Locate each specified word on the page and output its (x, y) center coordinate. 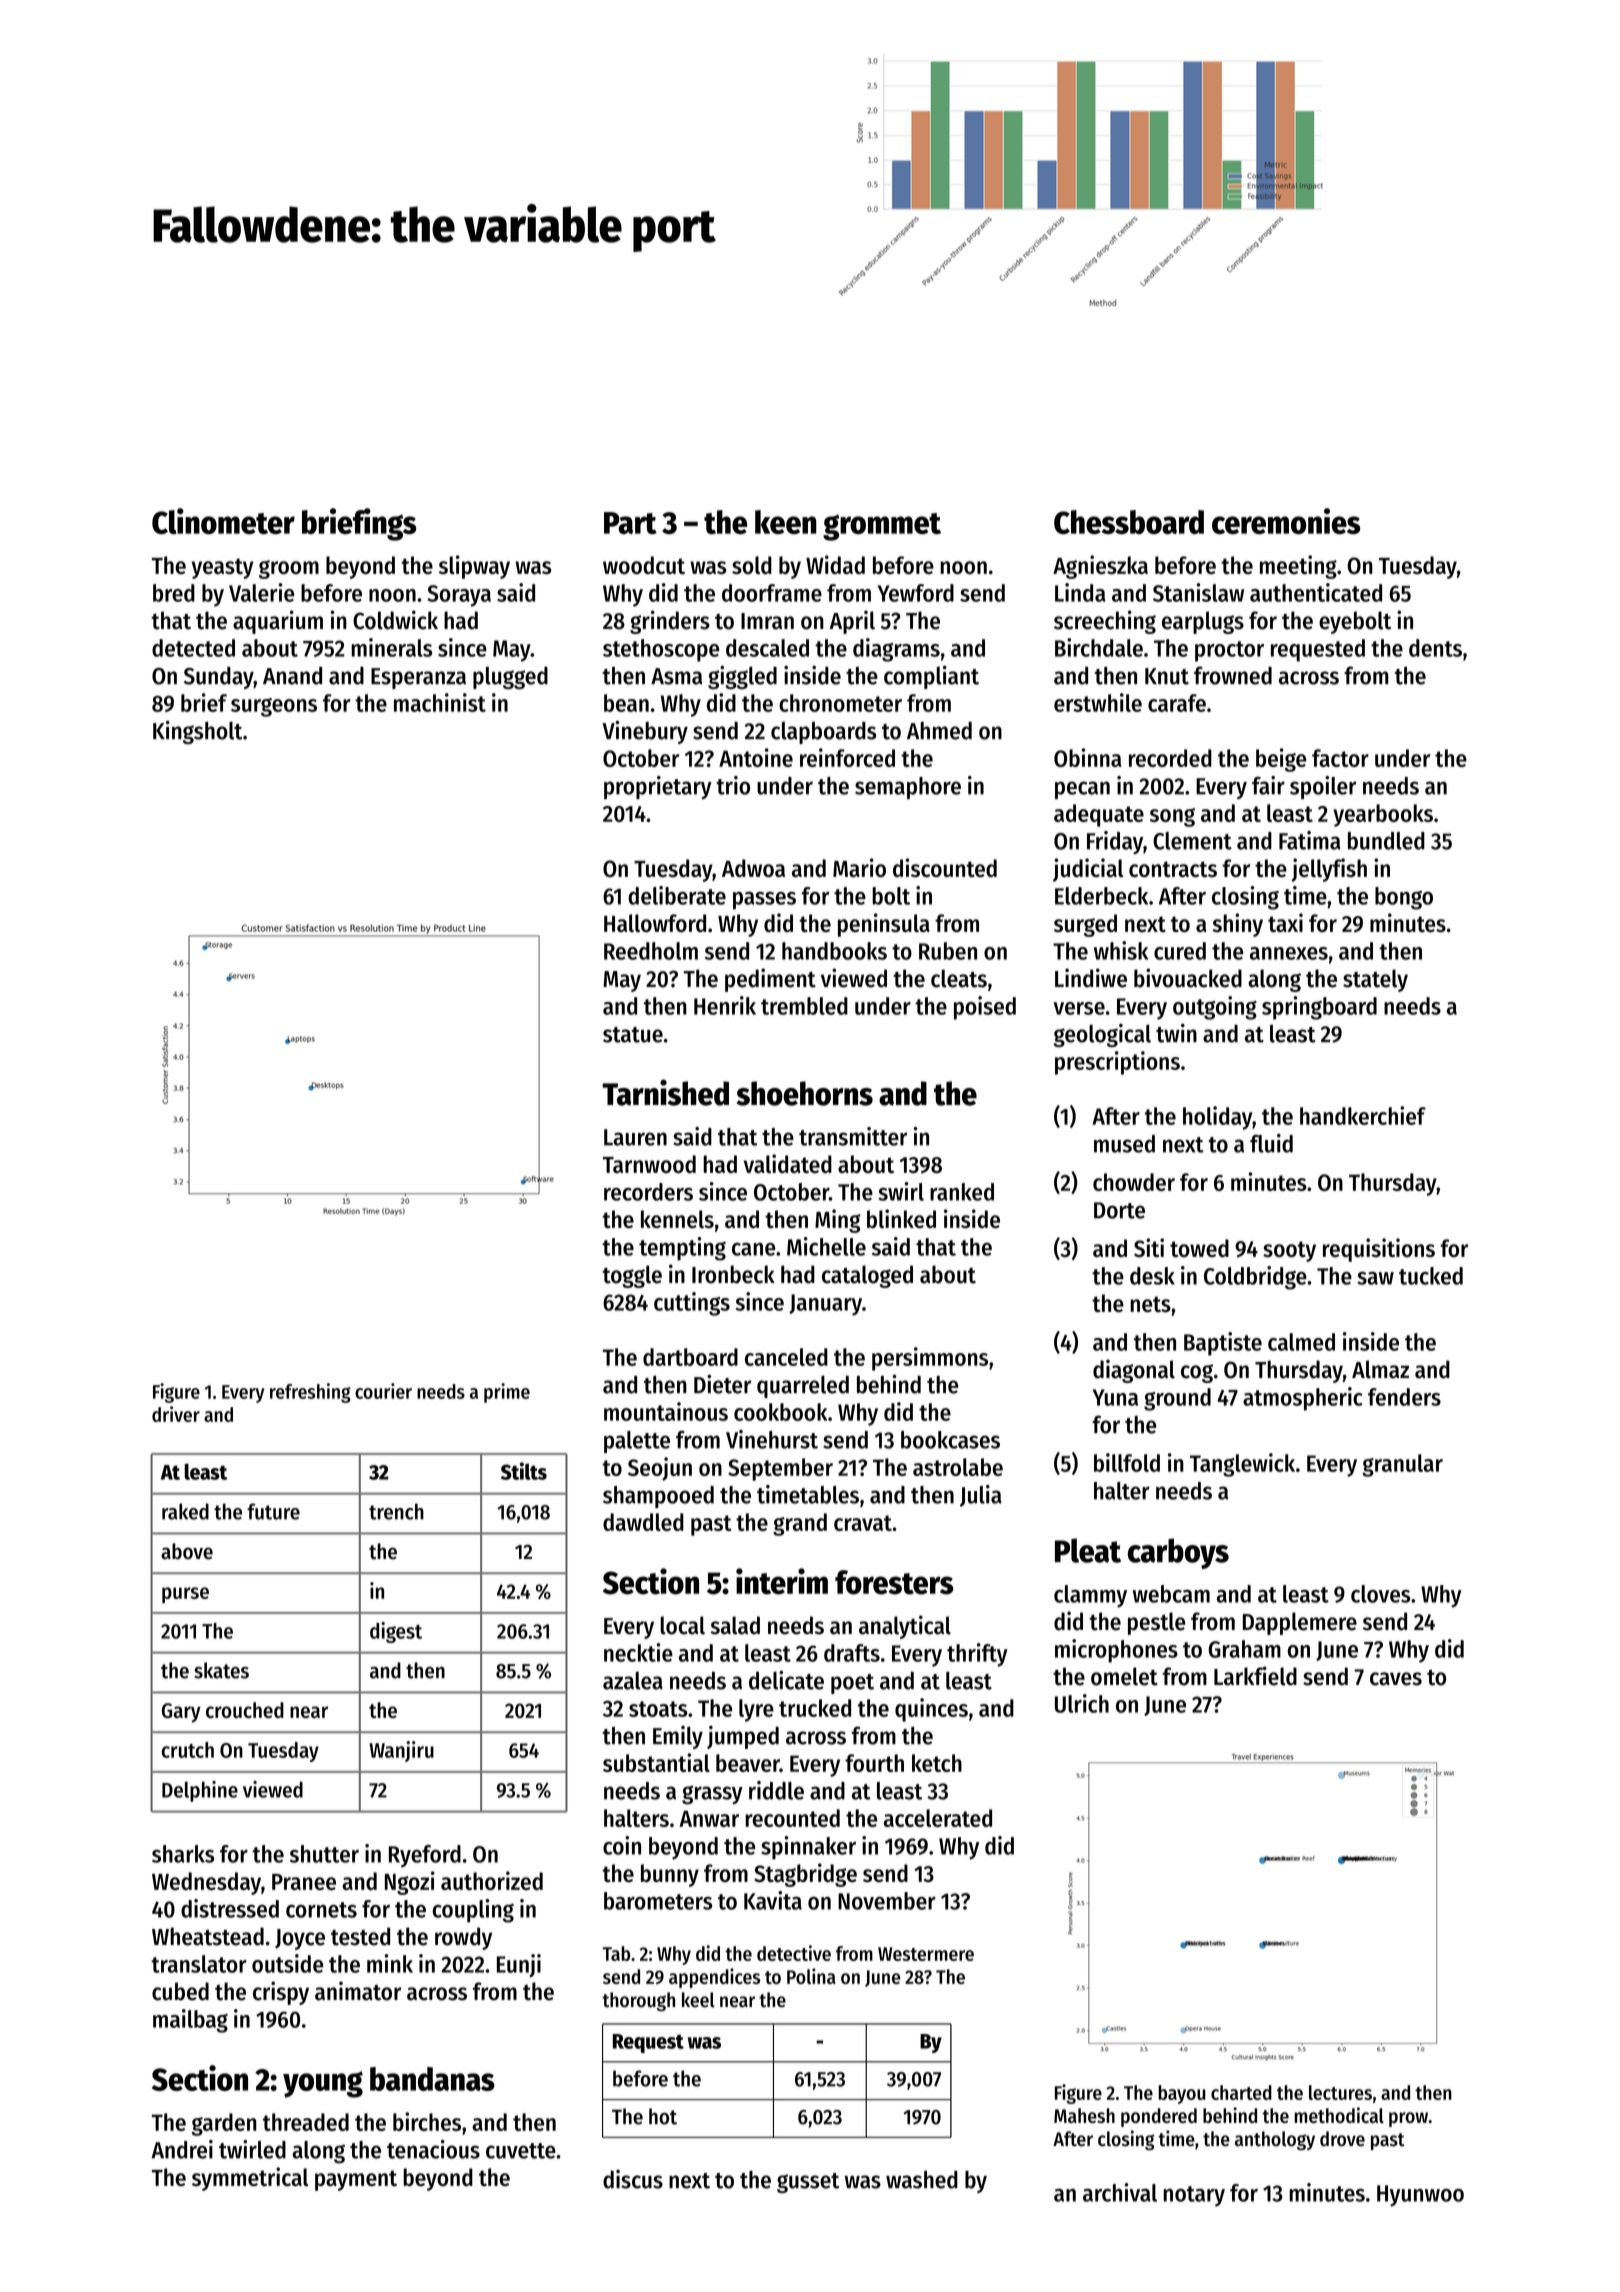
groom (289, 569)
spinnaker (808, 1848)
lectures (1340, 2092)
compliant (931, 677)
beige (1281, 760)
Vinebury (645, 732)
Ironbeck (733, 1274)
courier (383, 1391)
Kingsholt (197, 732)
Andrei (182, 2149)
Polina (811, 1976)
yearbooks (1383, 815)
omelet (1124, 1676)
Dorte (1119, 1210)
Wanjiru (401, 1751)
